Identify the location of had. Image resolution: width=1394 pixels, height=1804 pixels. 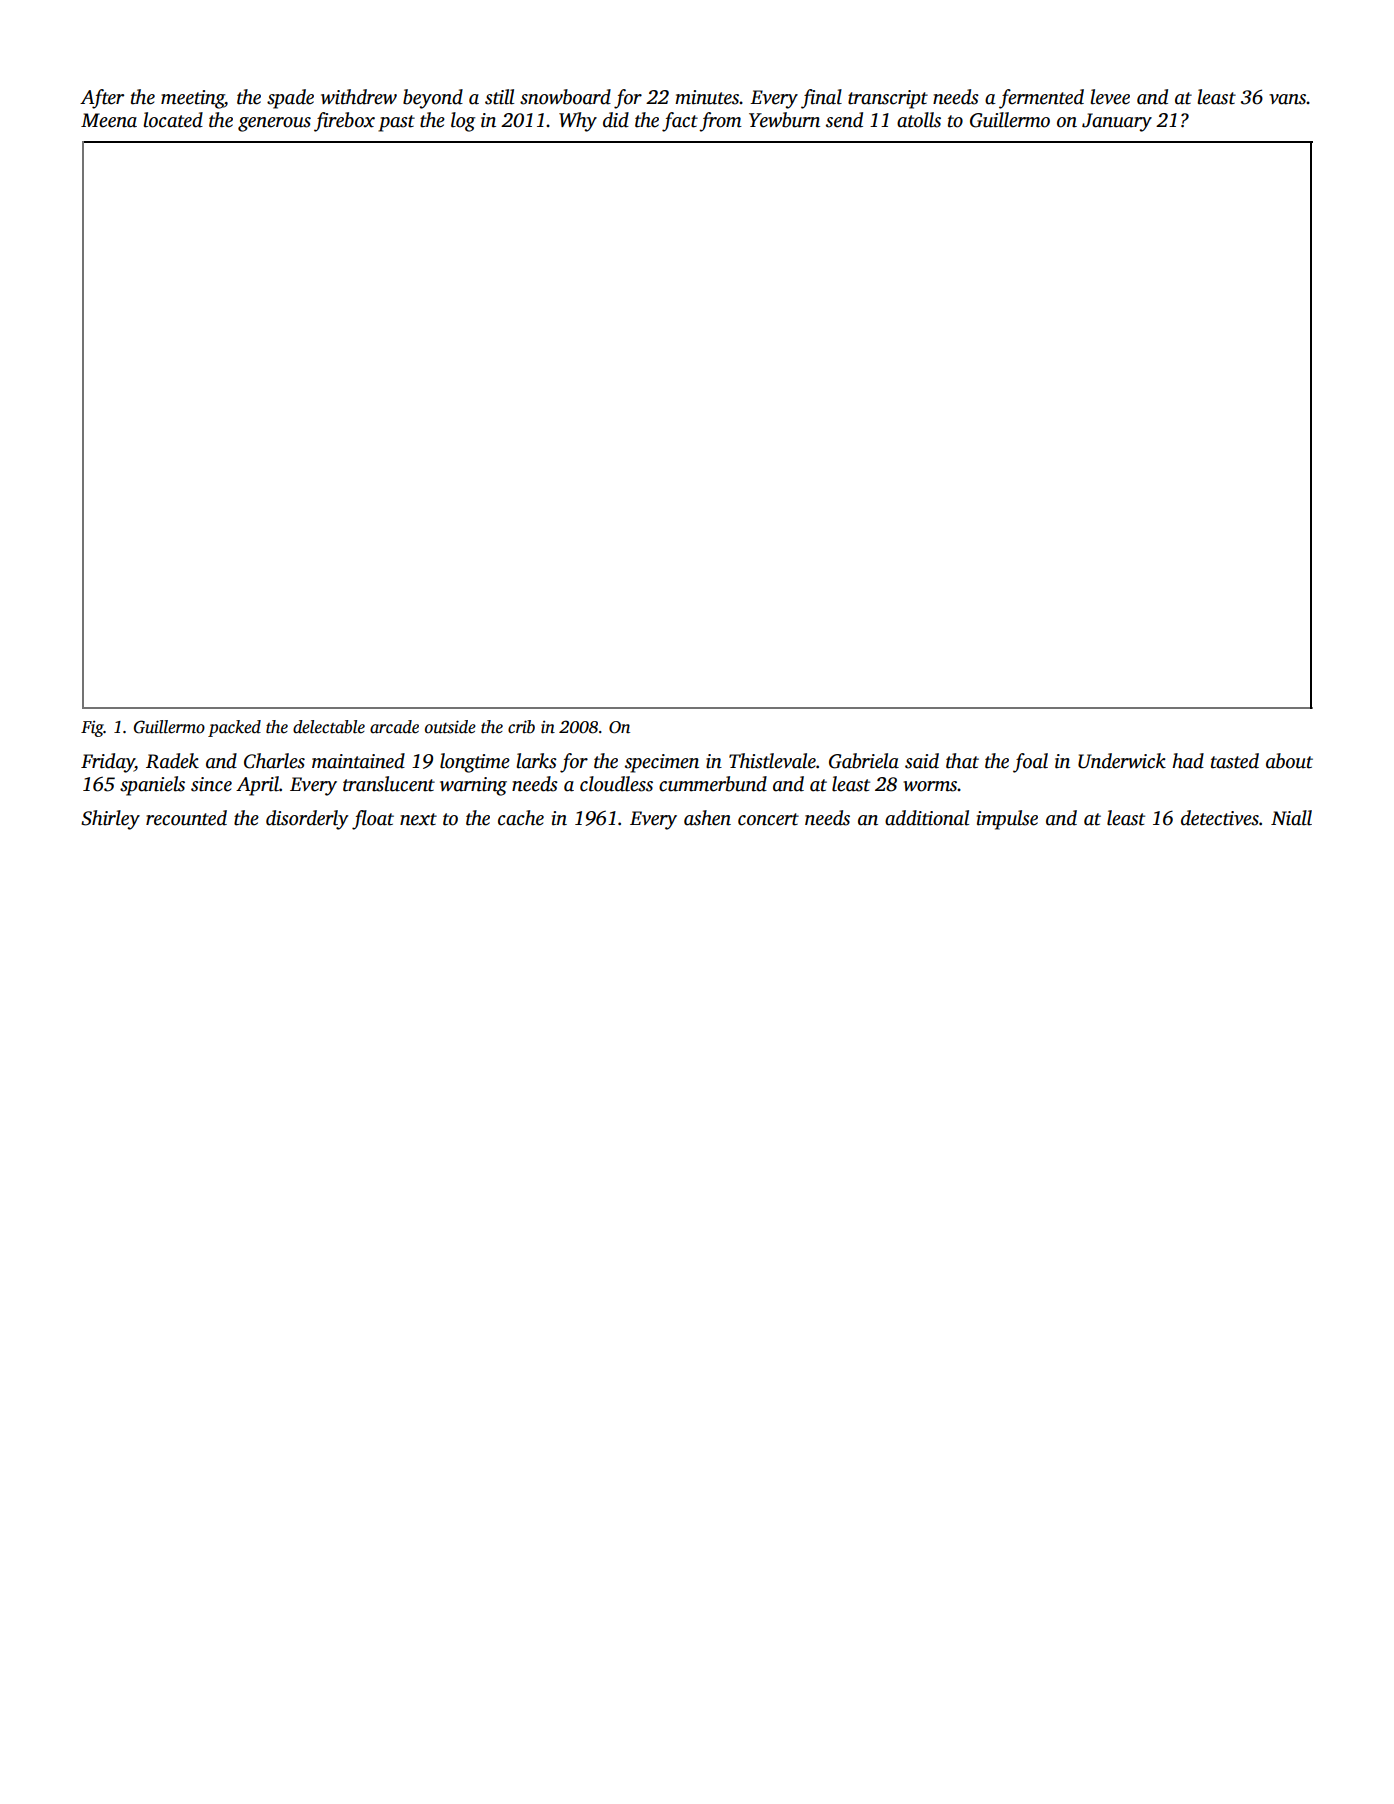
(1188, 761).
